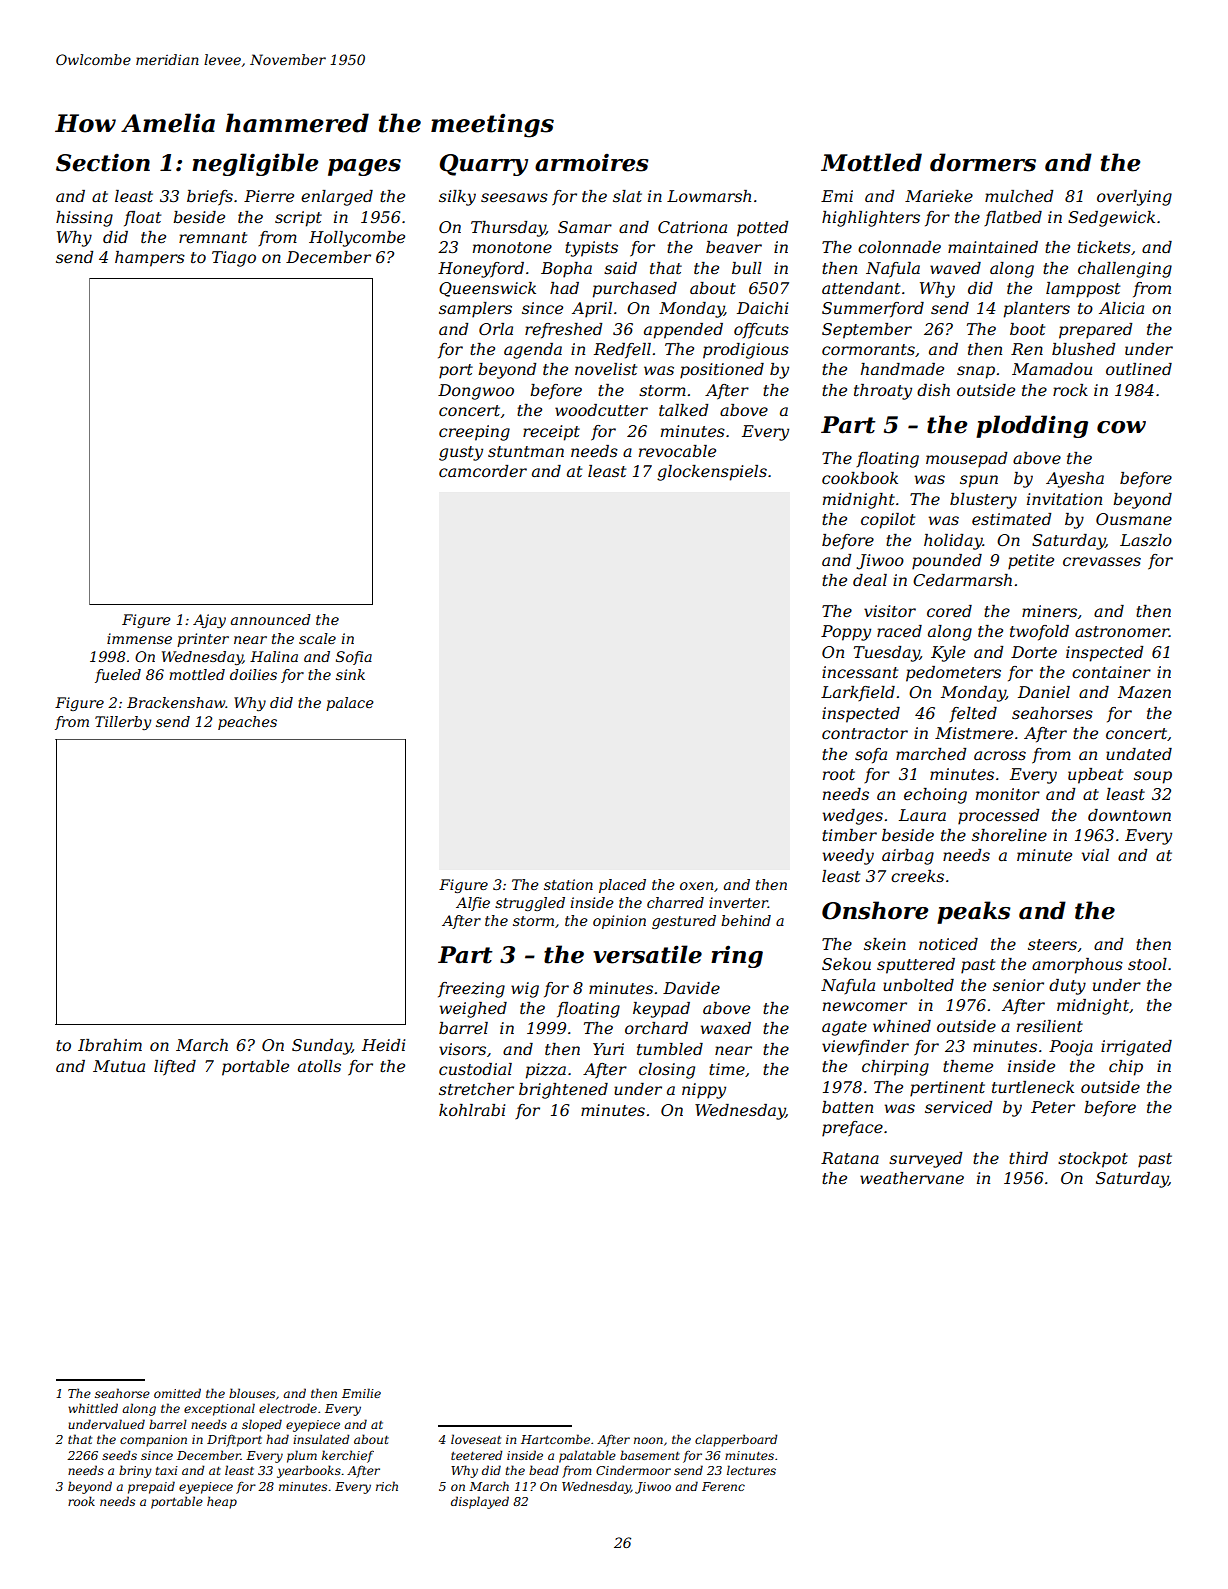 The height and width of the page is (1589, 1228). Describe the element at coordinates (850, 1158) in the page. I see `Ratana` at that location.
